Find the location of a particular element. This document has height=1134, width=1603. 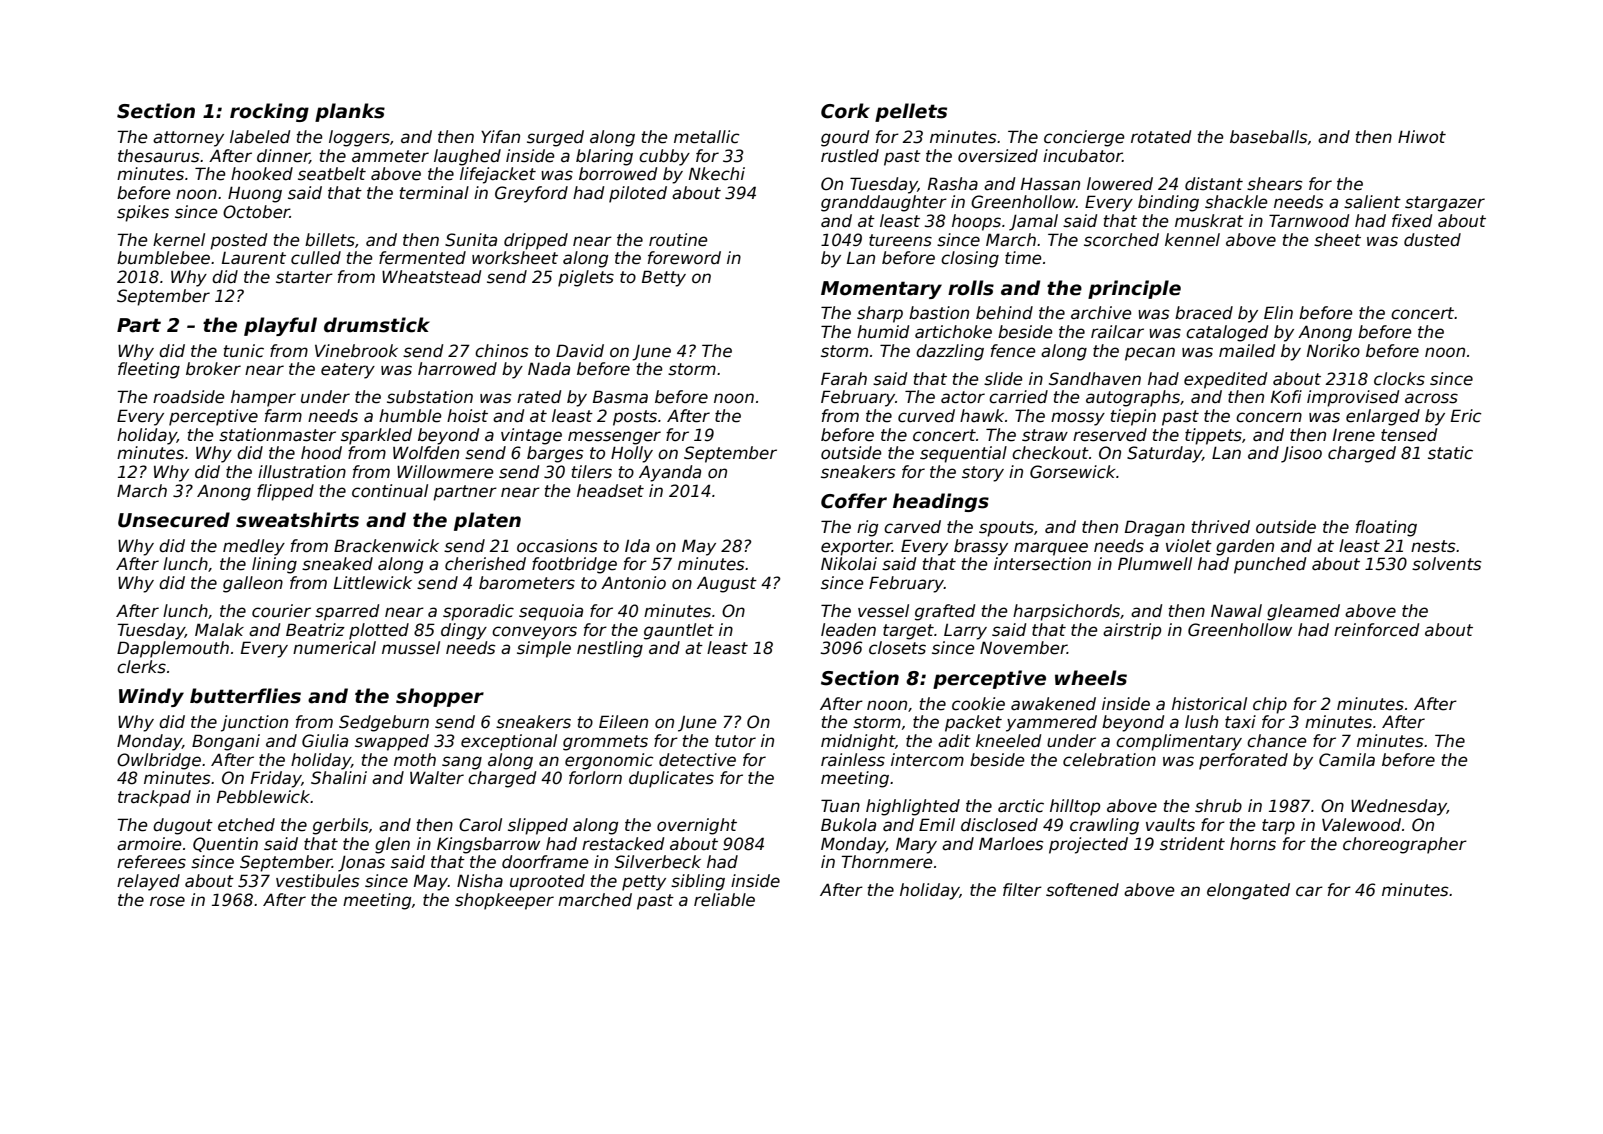

elongated is located at coordinates (1248, 891).
